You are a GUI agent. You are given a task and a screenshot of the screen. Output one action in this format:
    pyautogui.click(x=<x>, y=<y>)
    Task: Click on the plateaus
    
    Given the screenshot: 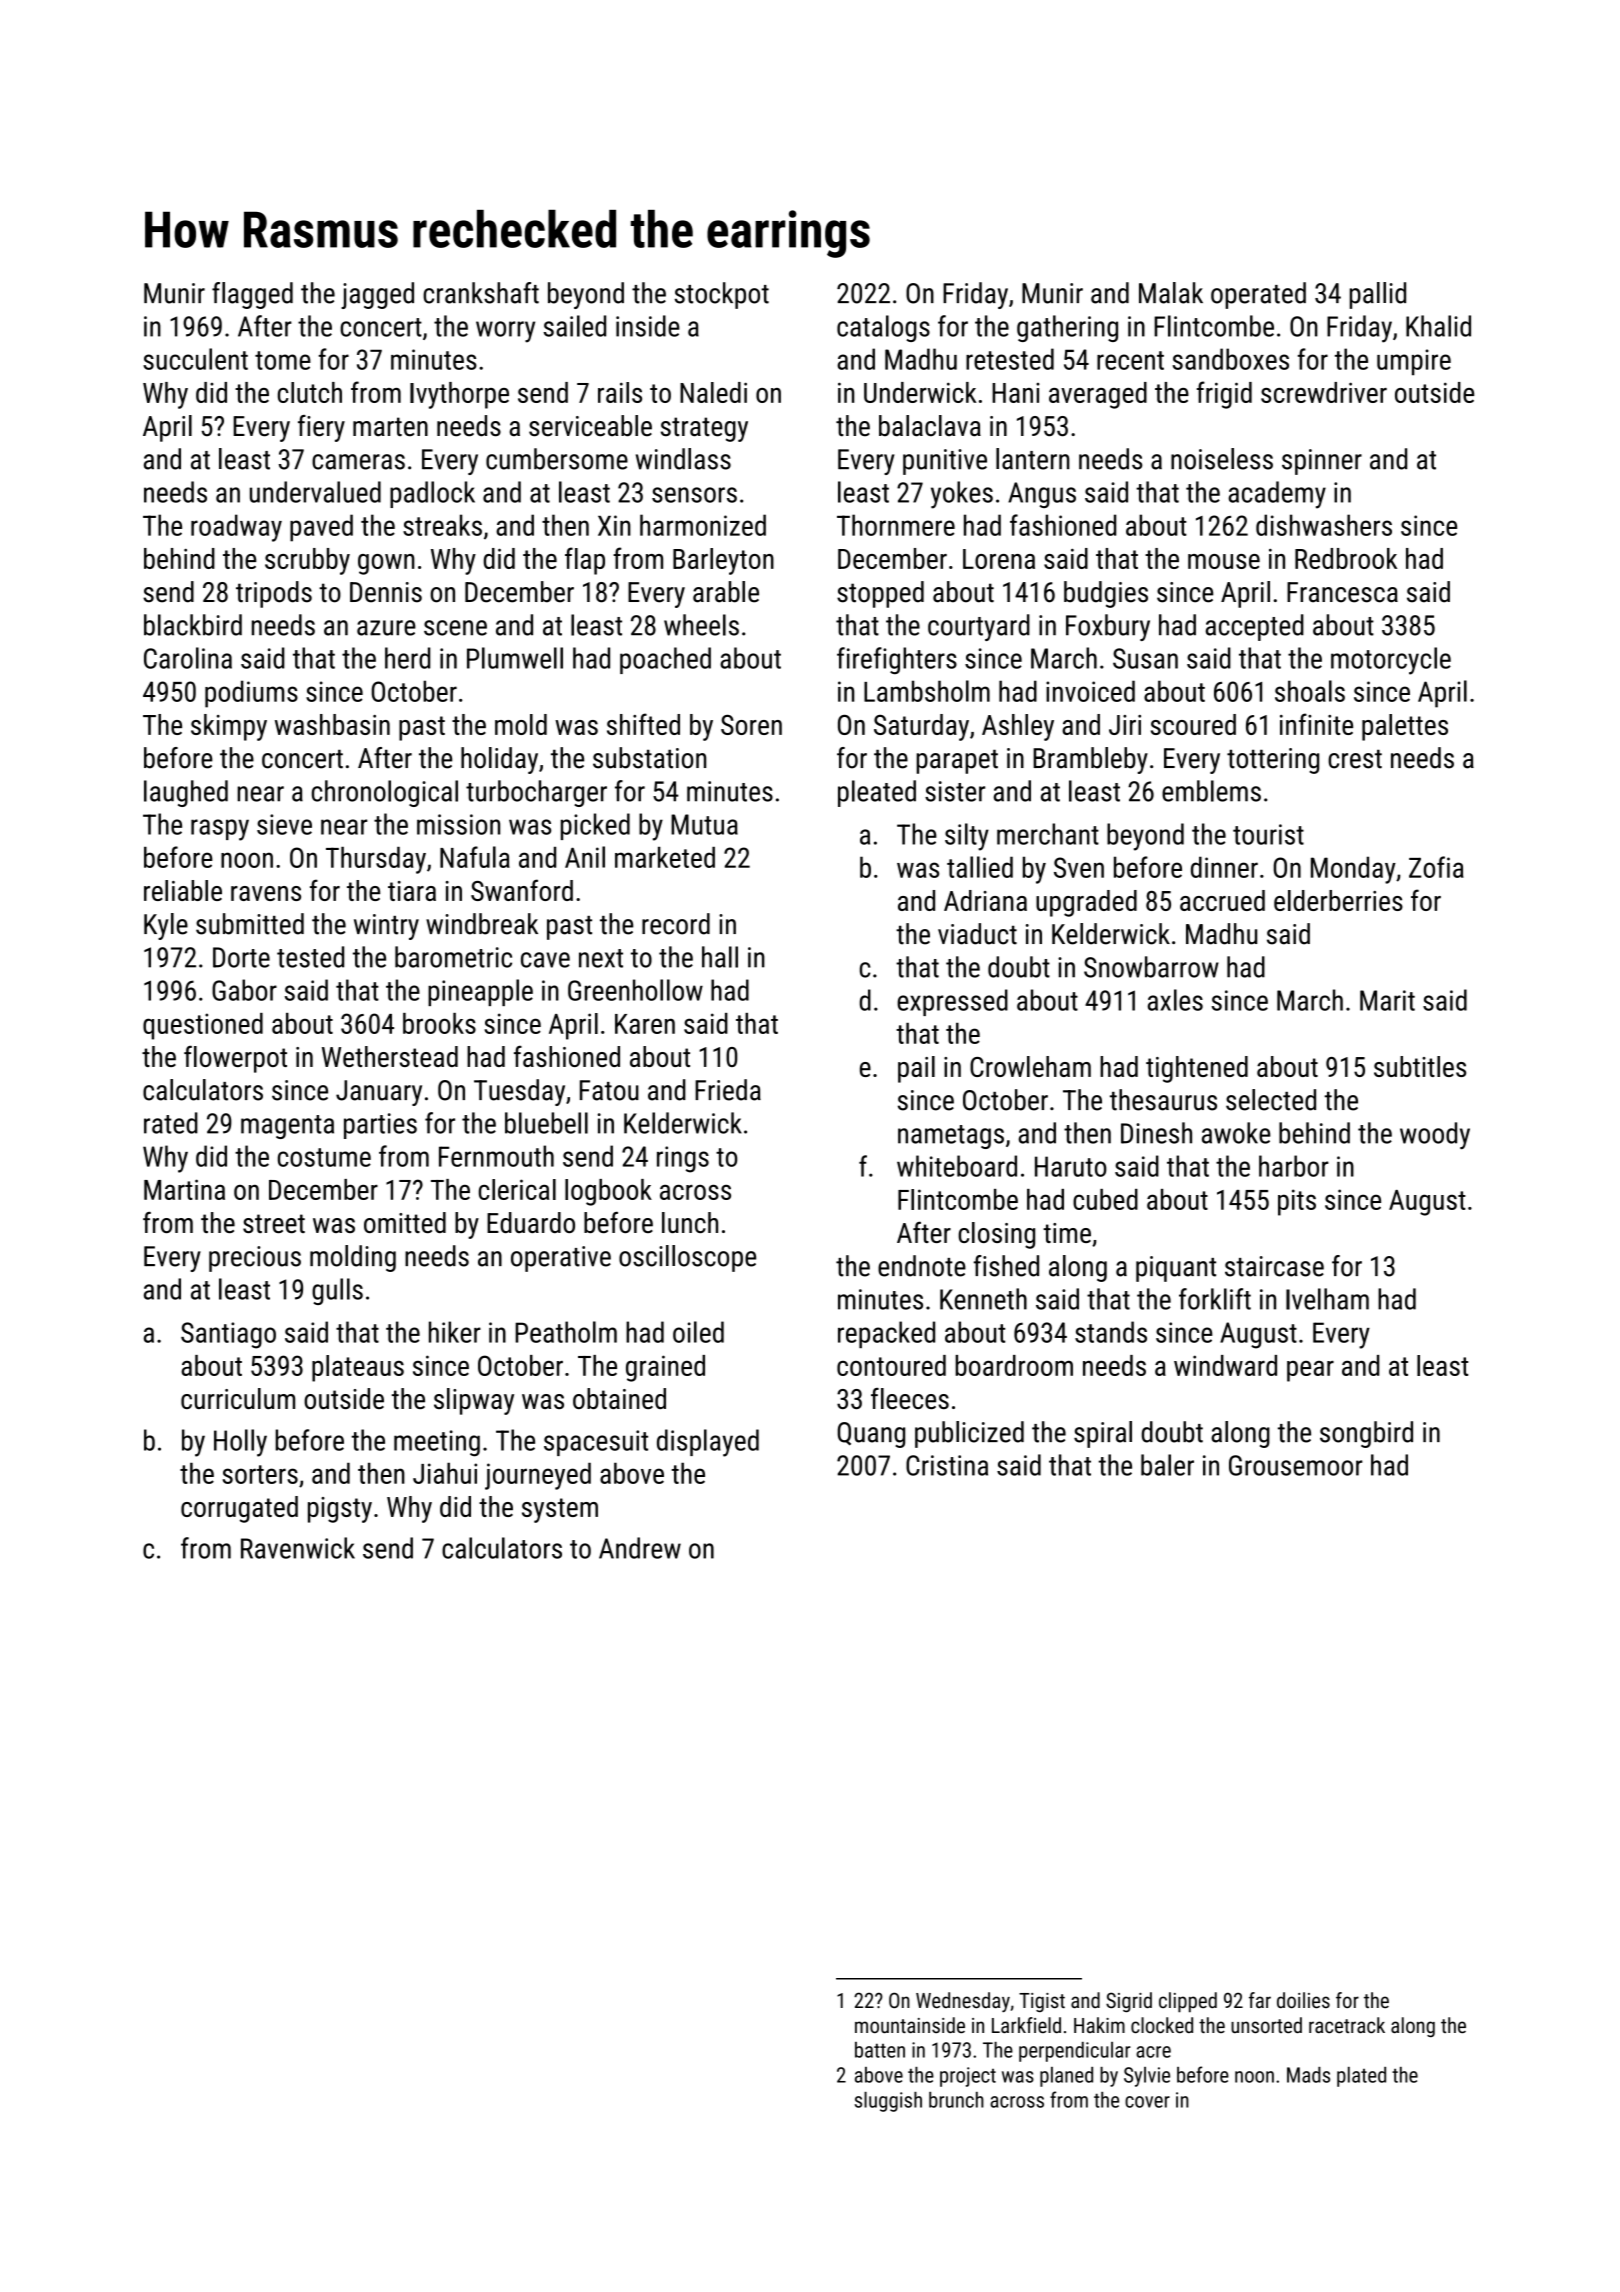 What is the action you would take?
    pyautogui.click(x=358, y=1368)
